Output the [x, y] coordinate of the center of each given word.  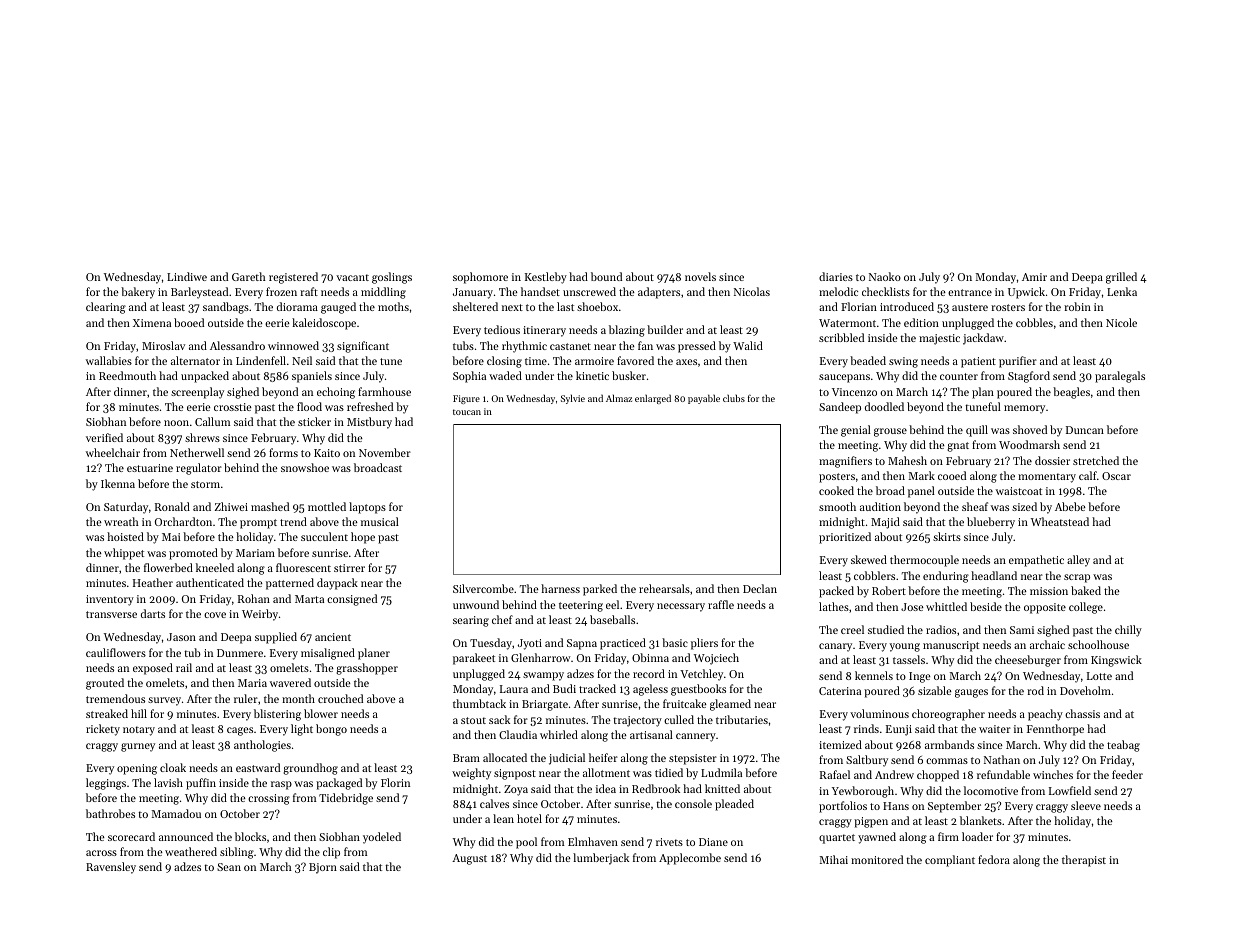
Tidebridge [346, 799]
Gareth [249, 276]
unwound [476, 604]
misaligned [328, 654]
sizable [935, 690]
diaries [836, 276]
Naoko [885, 276]
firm [948, 836]
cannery [696, 737]
